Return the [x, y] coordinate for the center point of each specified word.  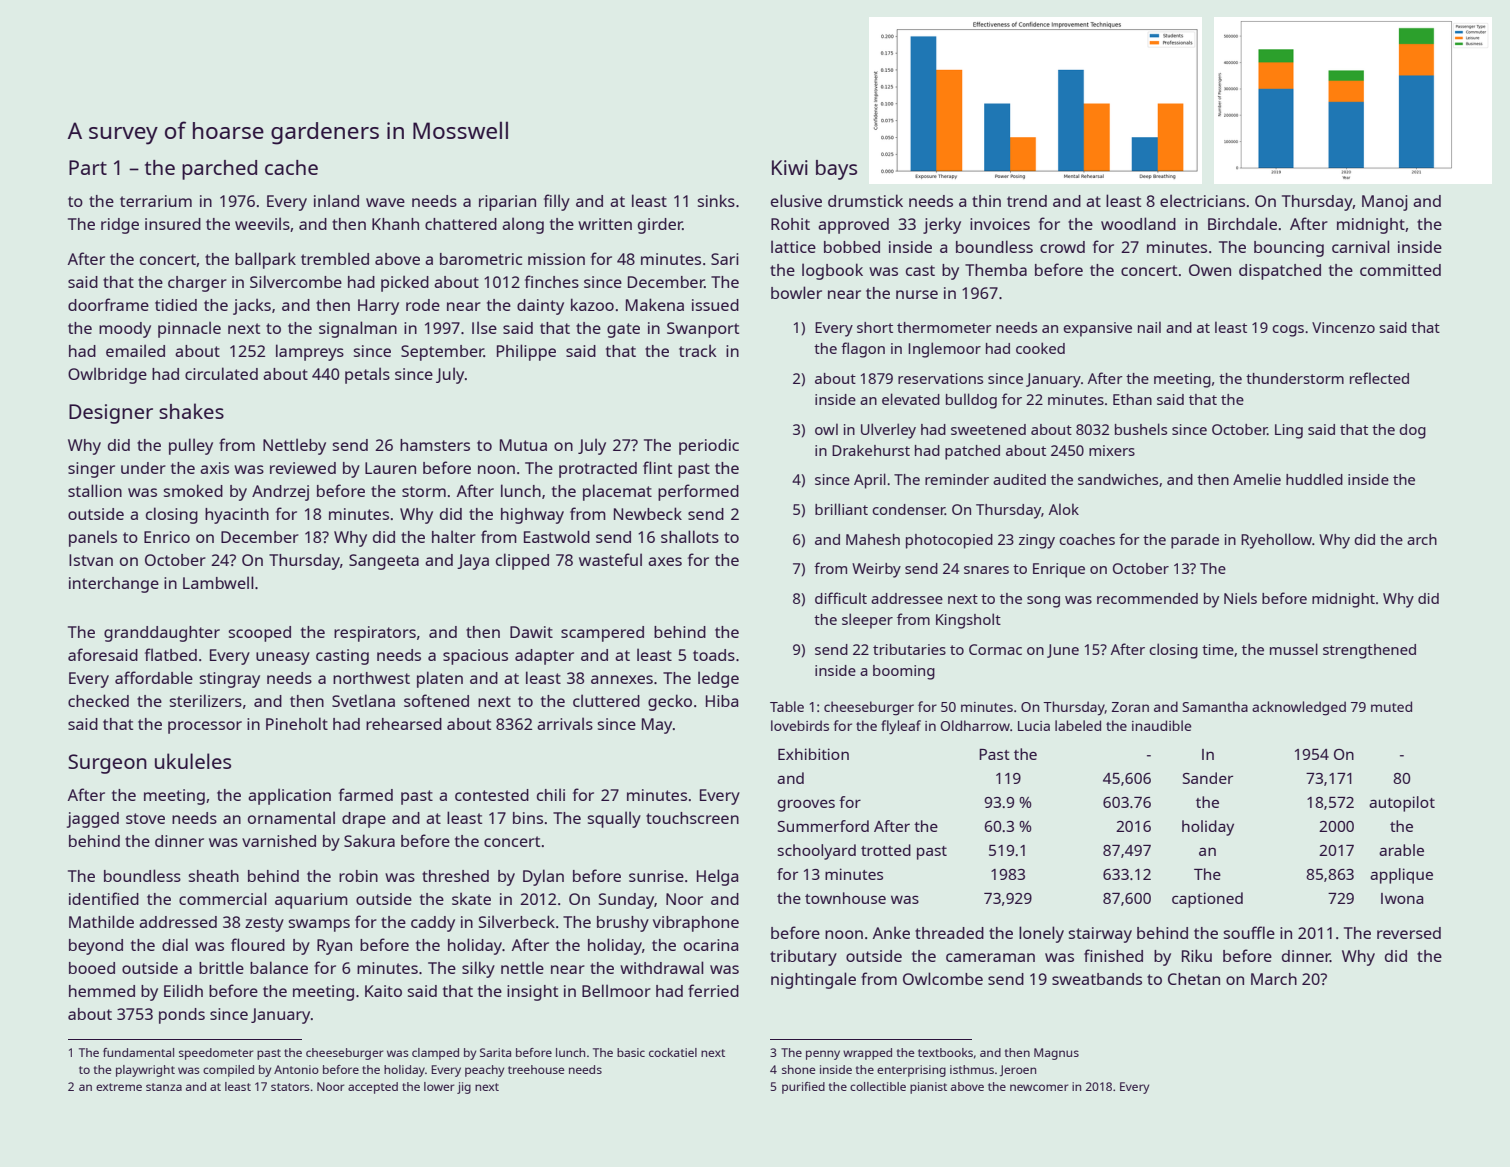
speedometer [216, 1054]
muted [1391, 706]
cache [291, 167]
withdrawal [662, 967]
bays [836, 170]
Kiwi [790, 167]
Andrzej [280, 493]
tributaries [909, 649]
